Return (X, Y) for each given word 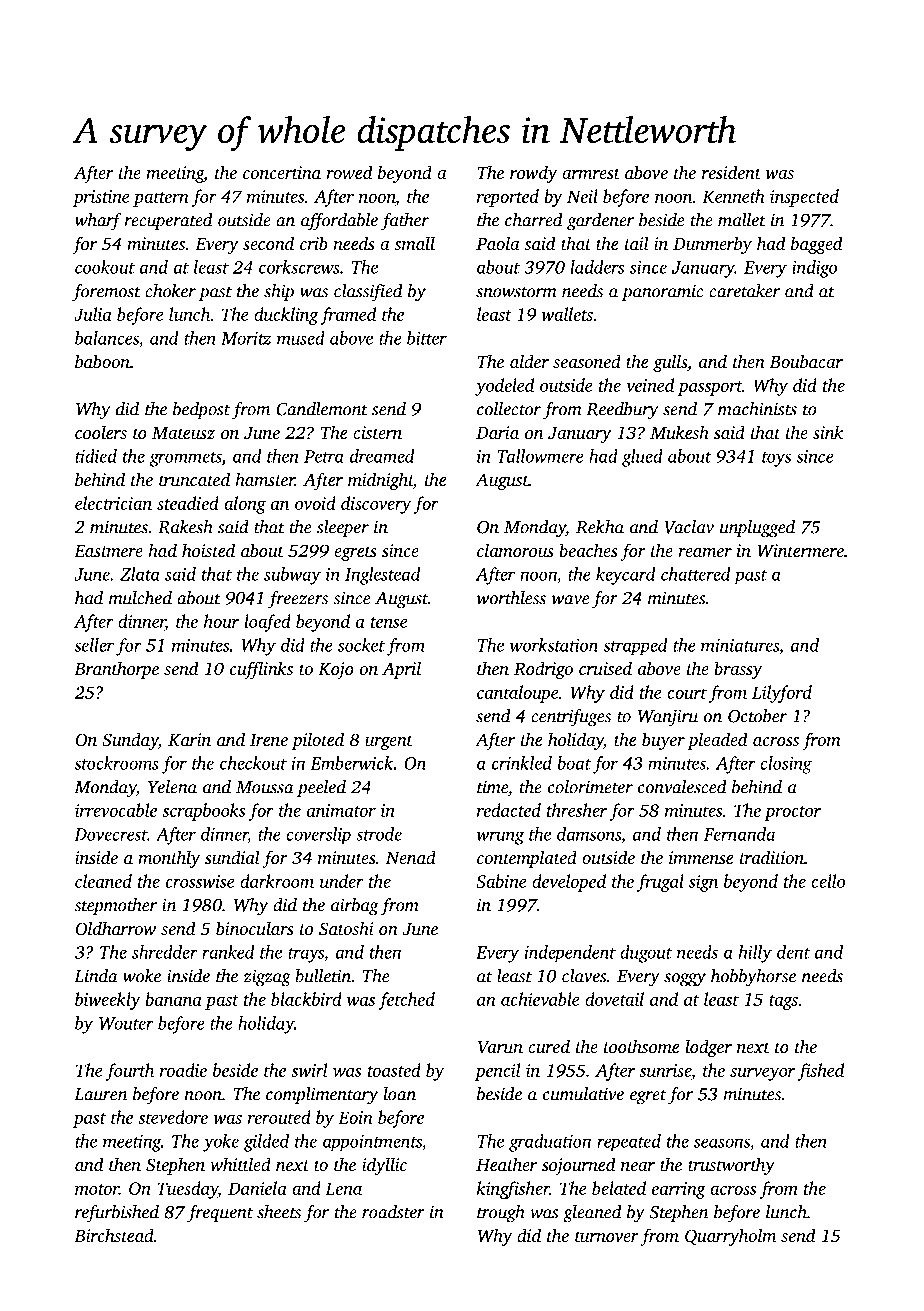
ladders (597, 267)
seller (94, 645)
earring (679, 1190)
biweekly (108, 1001)
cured (549, 1046)
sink (828, 432)
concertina (282, 172)
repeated (629, 1142)
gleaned (592, 1214)
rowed (349, 172)
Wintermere (800, 551)
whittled (240, 1164)
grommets (186, 459)
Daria (497, 432)
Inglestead (383, 576)
